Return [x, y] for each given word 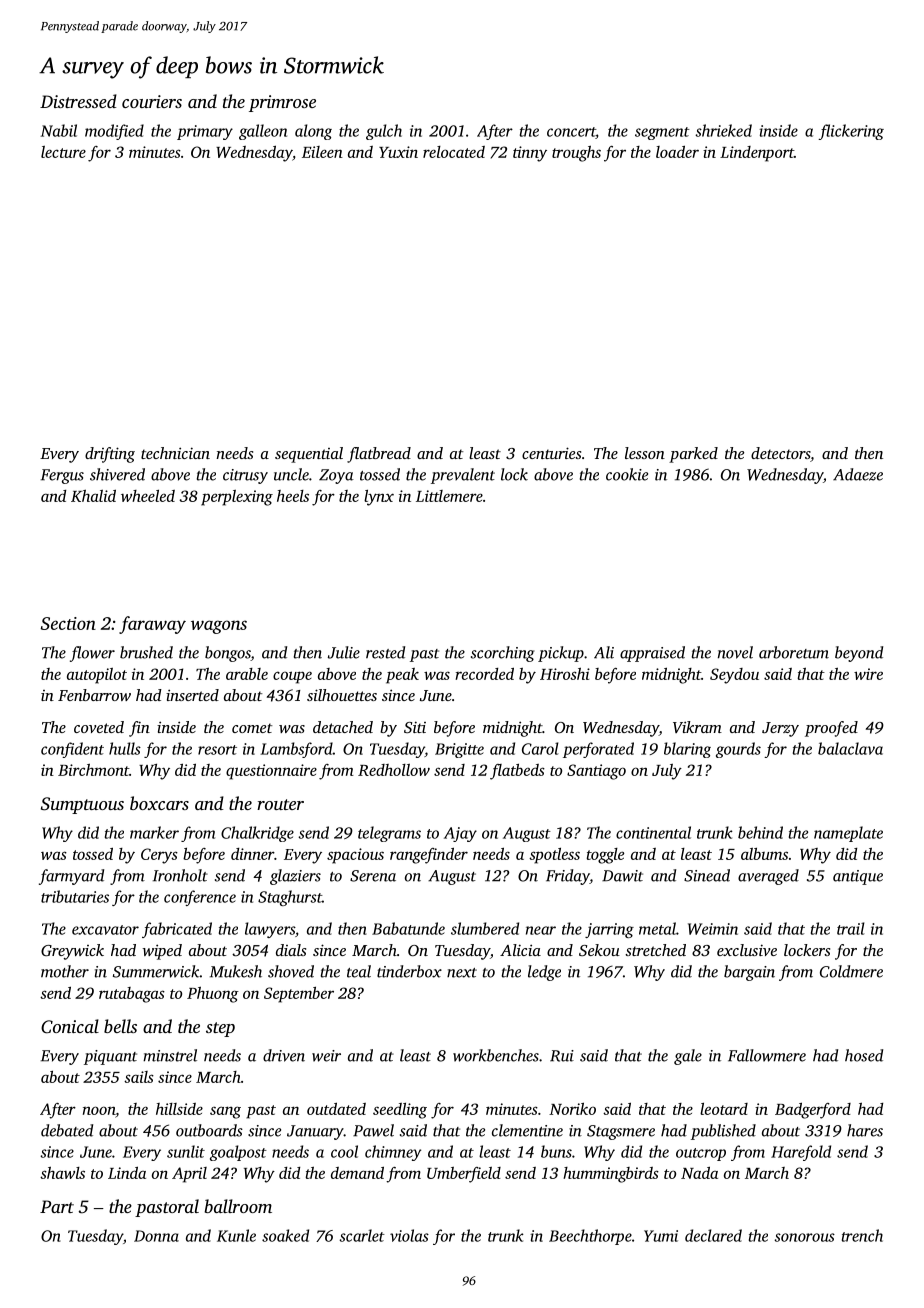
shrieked [723, 130]
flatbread [379, 455]
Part [57, 1206]
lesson [645, 453]
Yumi [661, 1236]
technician [175, 453]
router [280, 804]
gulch [384, 132]
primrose [282, 103]
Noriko [572, 1109]
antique [858, 877]
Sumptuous [82, 805]
